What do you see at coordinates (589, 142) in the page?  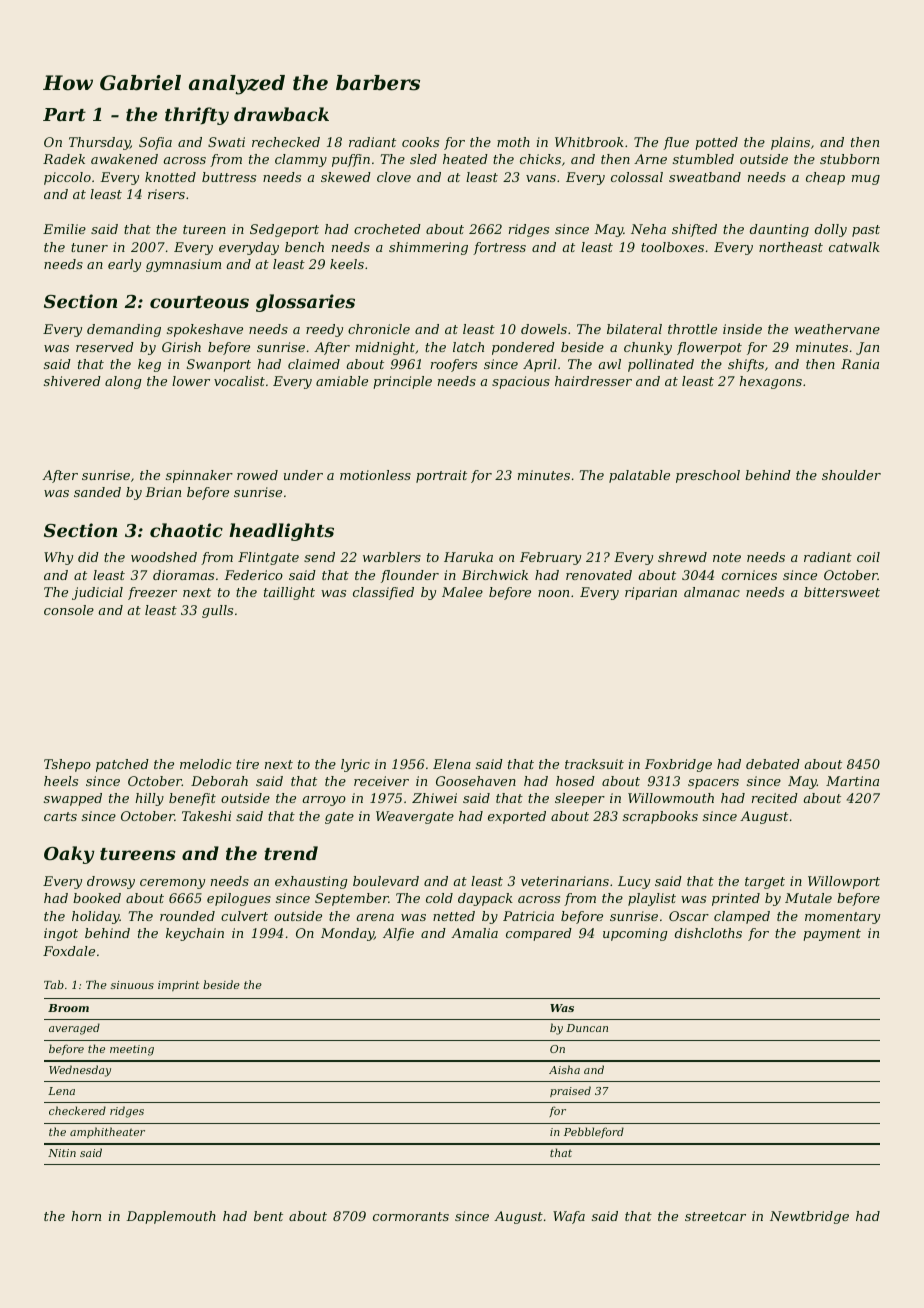 I see `Whitbrook` at bounding box center [589, 142].
